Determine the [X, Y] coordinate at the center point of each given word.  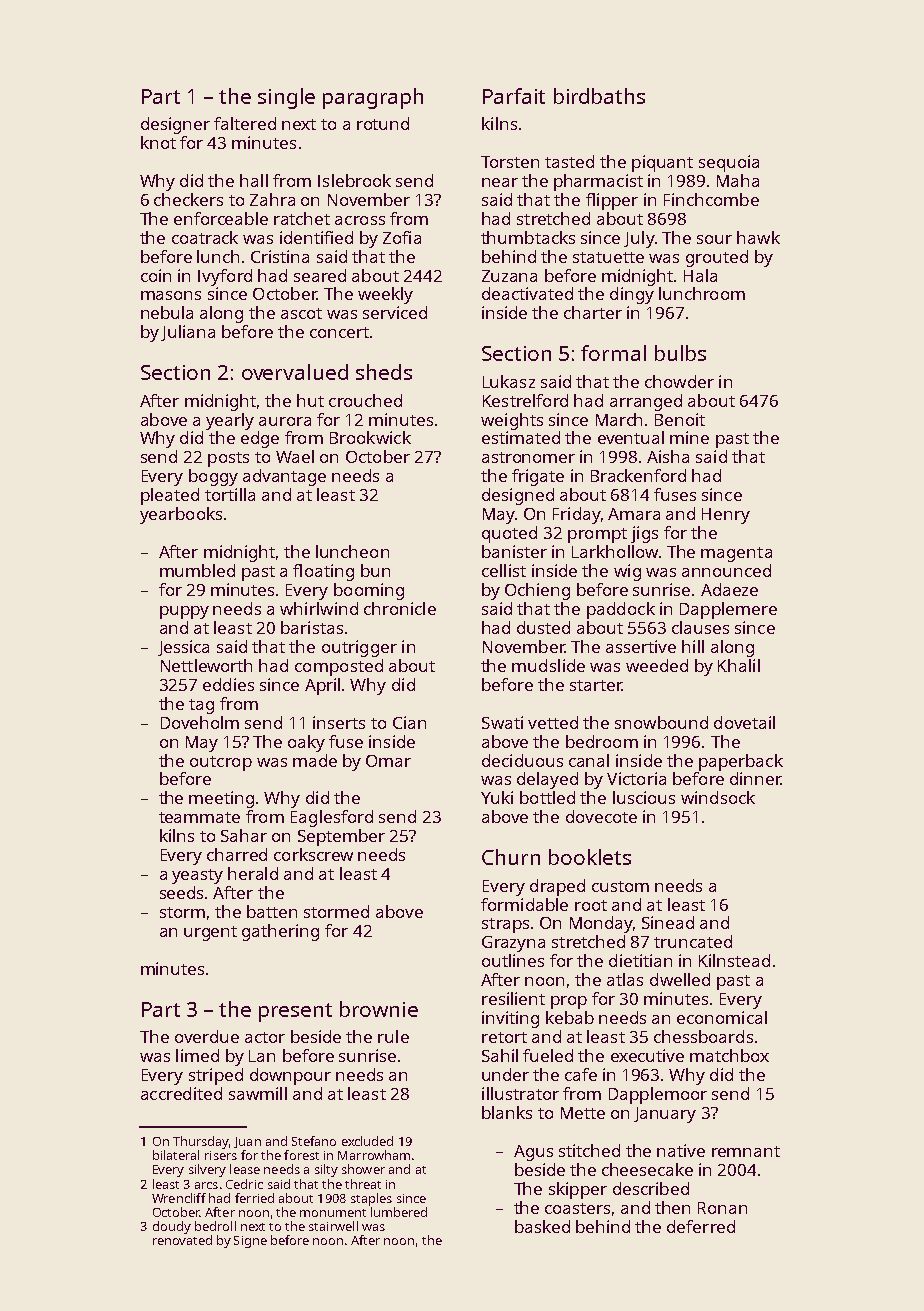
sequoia [729, 163]
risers [221, 1155]
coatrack [205, 237]
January [665, 1115]
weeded [657, 665]
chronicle [400, 608]
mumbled [197, 570]
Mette [583, 1113]
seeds [181, 892]
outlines [513, 960]
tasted [569, 161]
